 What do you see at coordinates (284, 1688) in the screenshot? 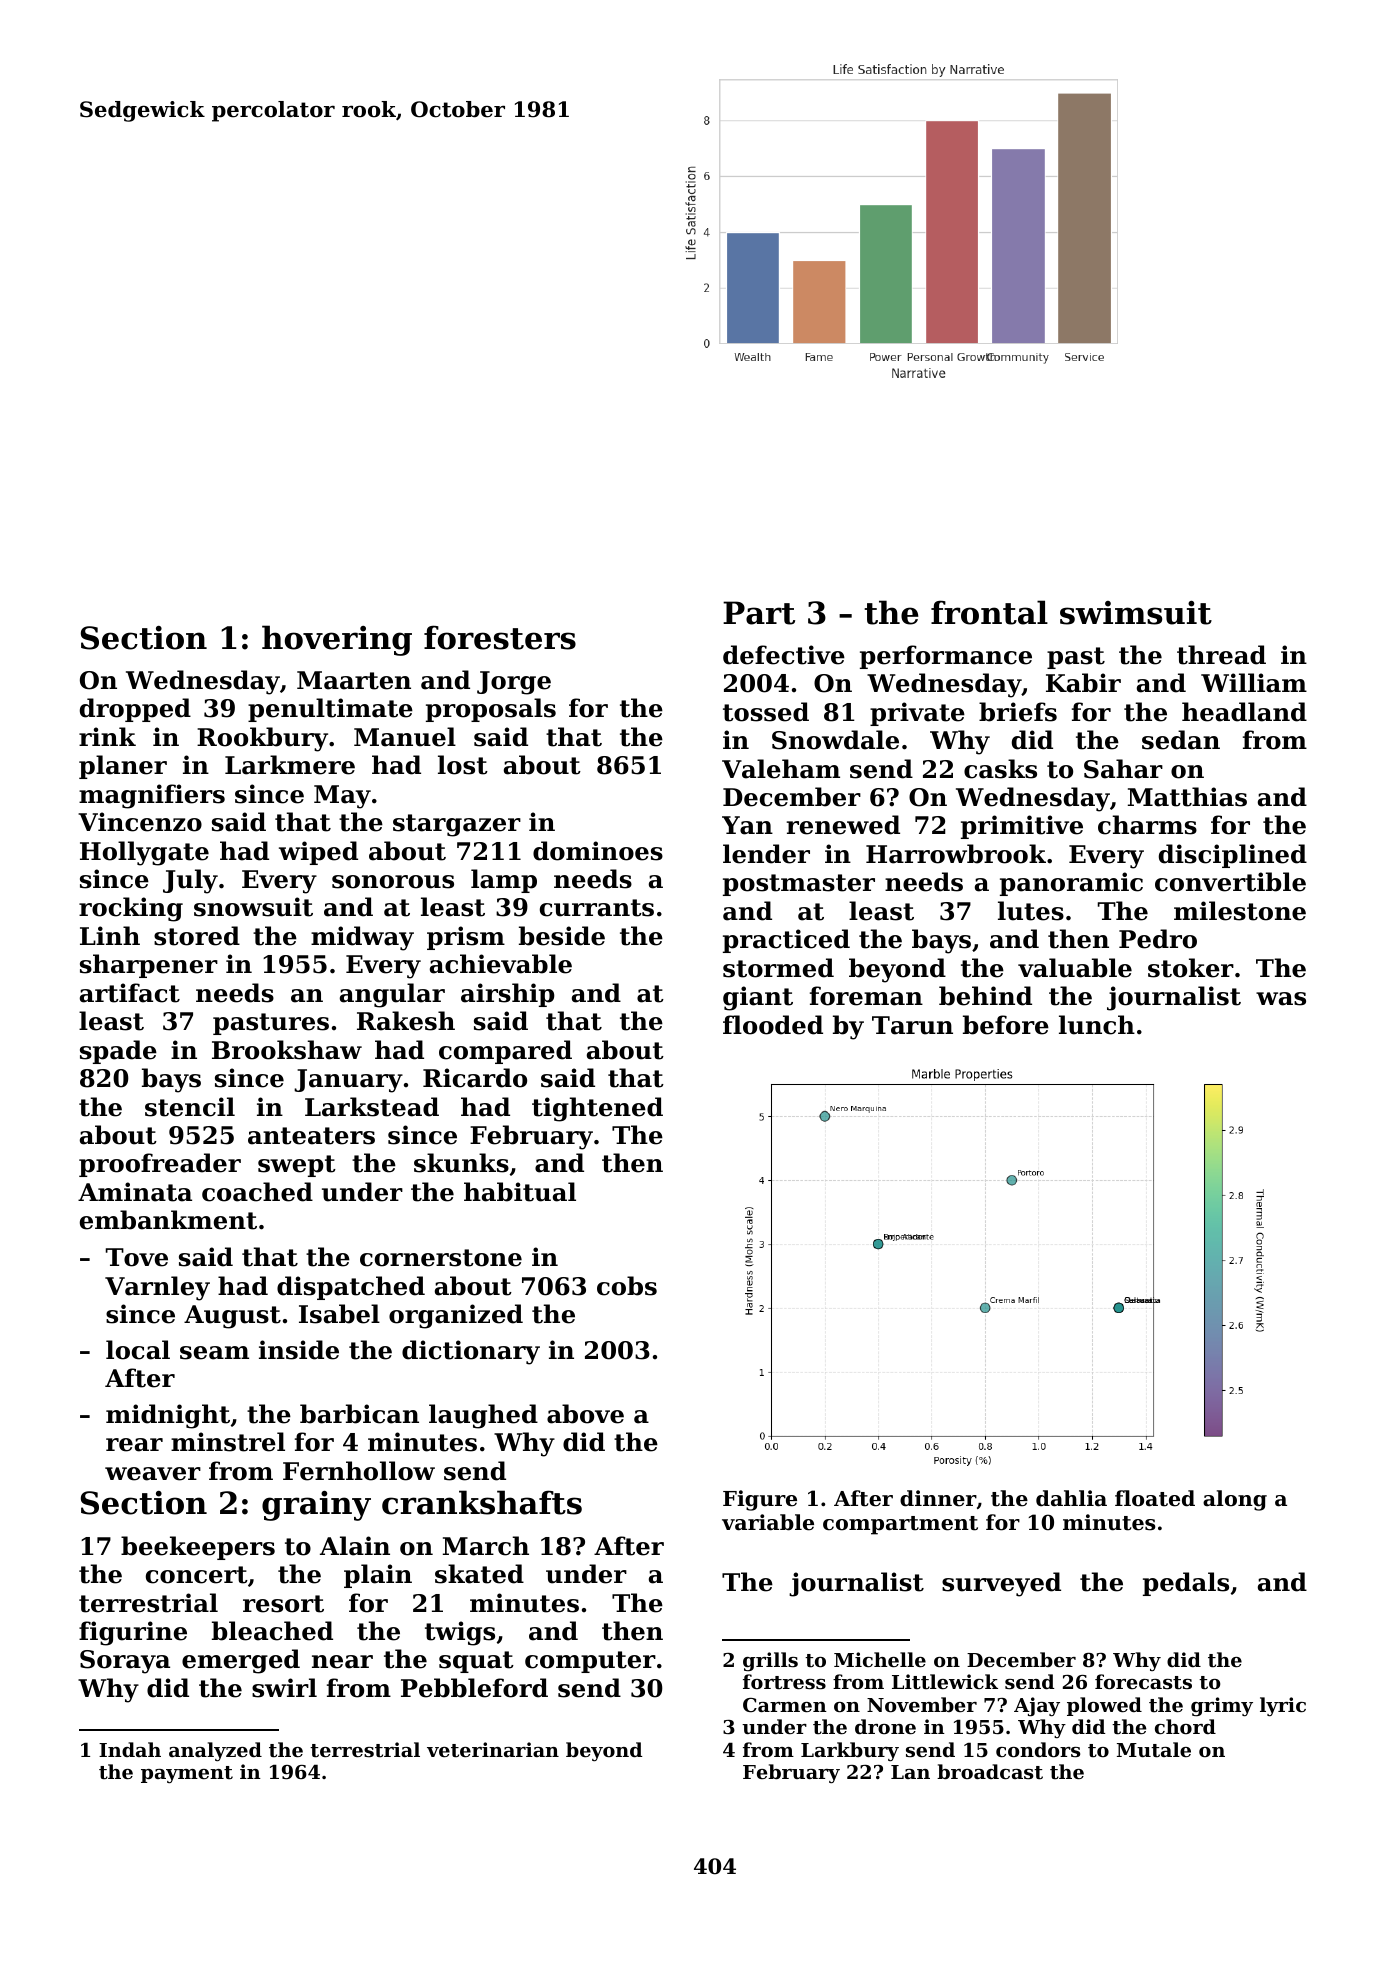
I see `swirl` at bounding box center [284, 1688].
